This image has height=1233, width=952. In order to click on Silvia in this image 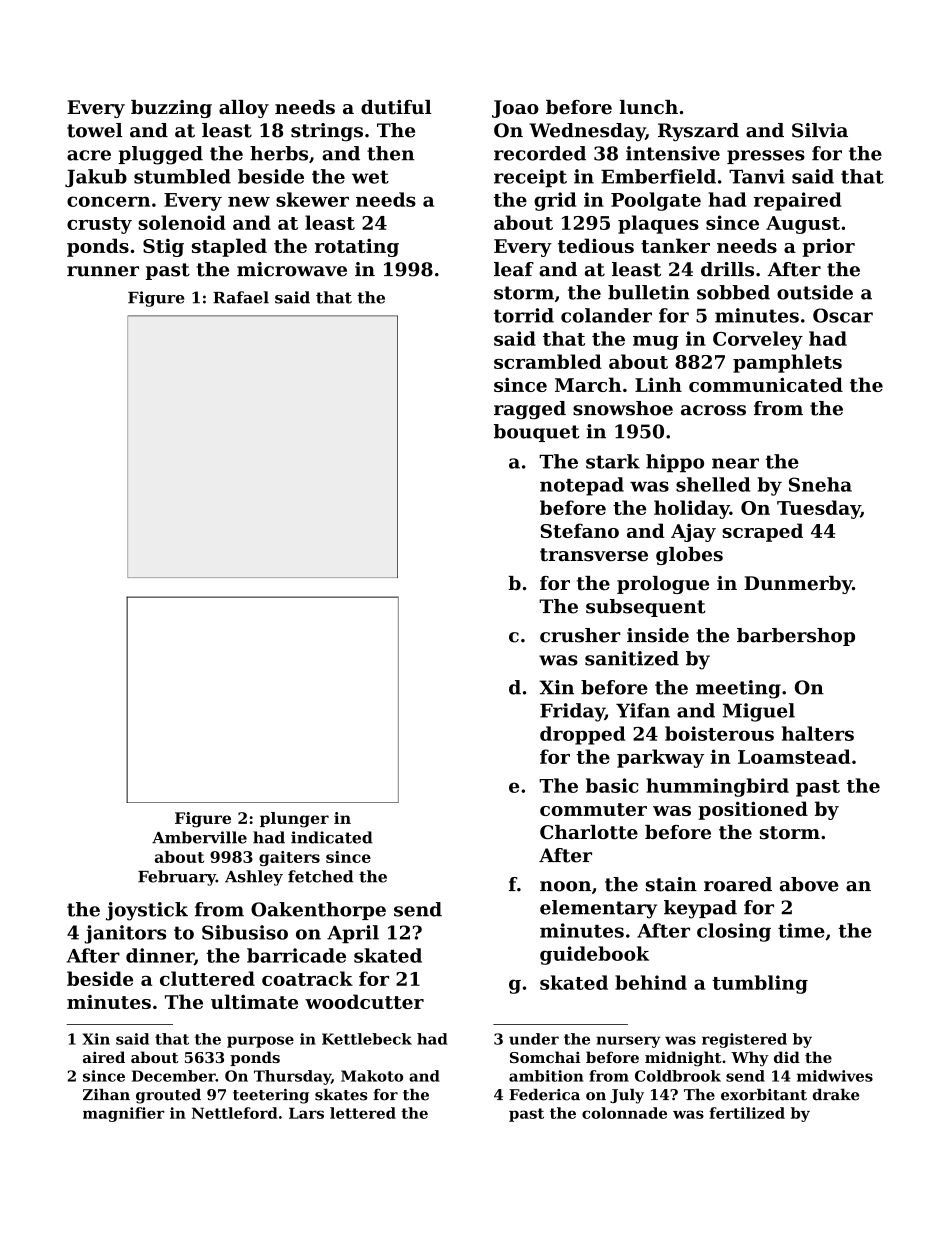, I will do `click(820, 130)`.
